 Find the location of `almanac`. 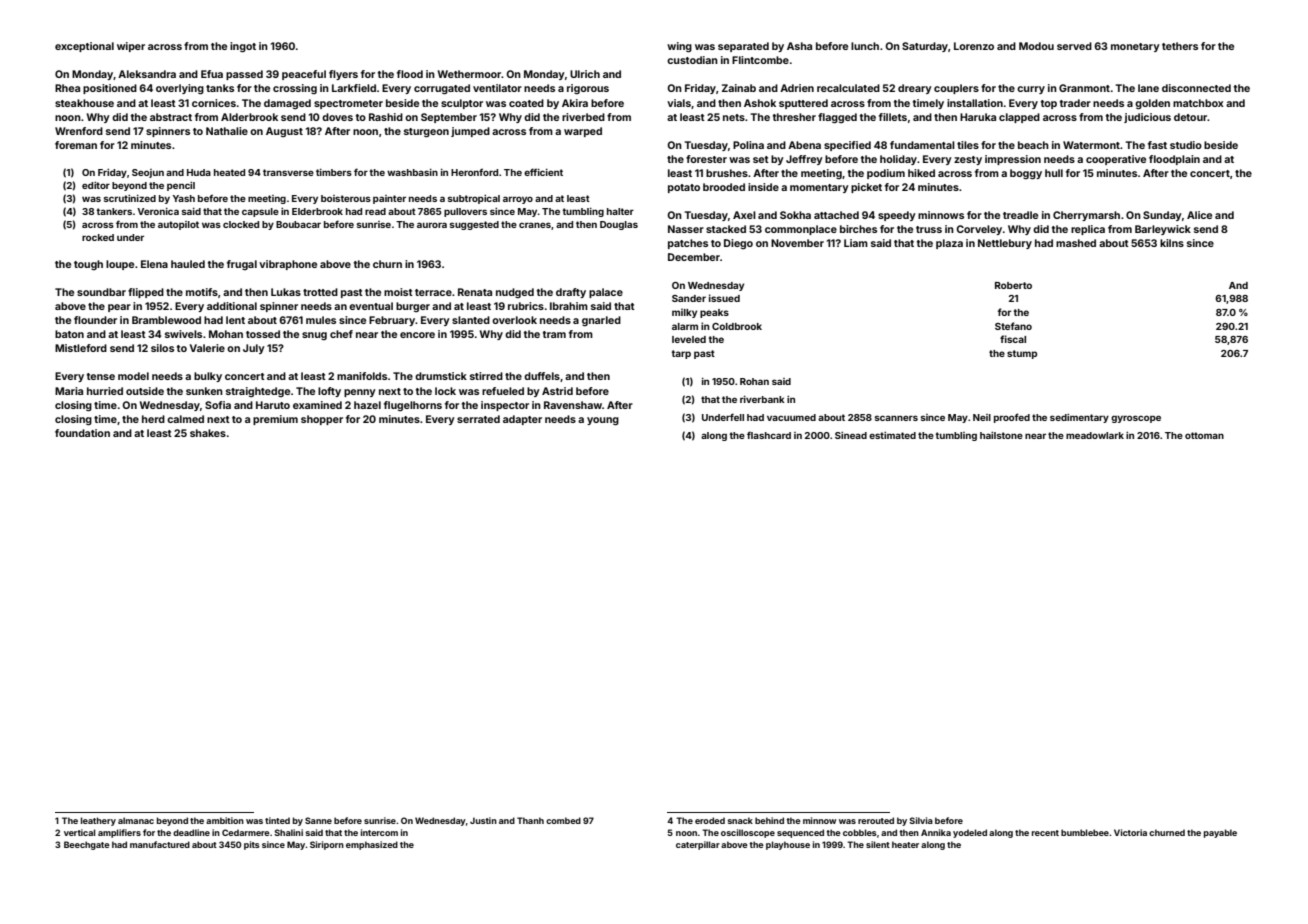

almanac is located at coordinates (136, 820).
